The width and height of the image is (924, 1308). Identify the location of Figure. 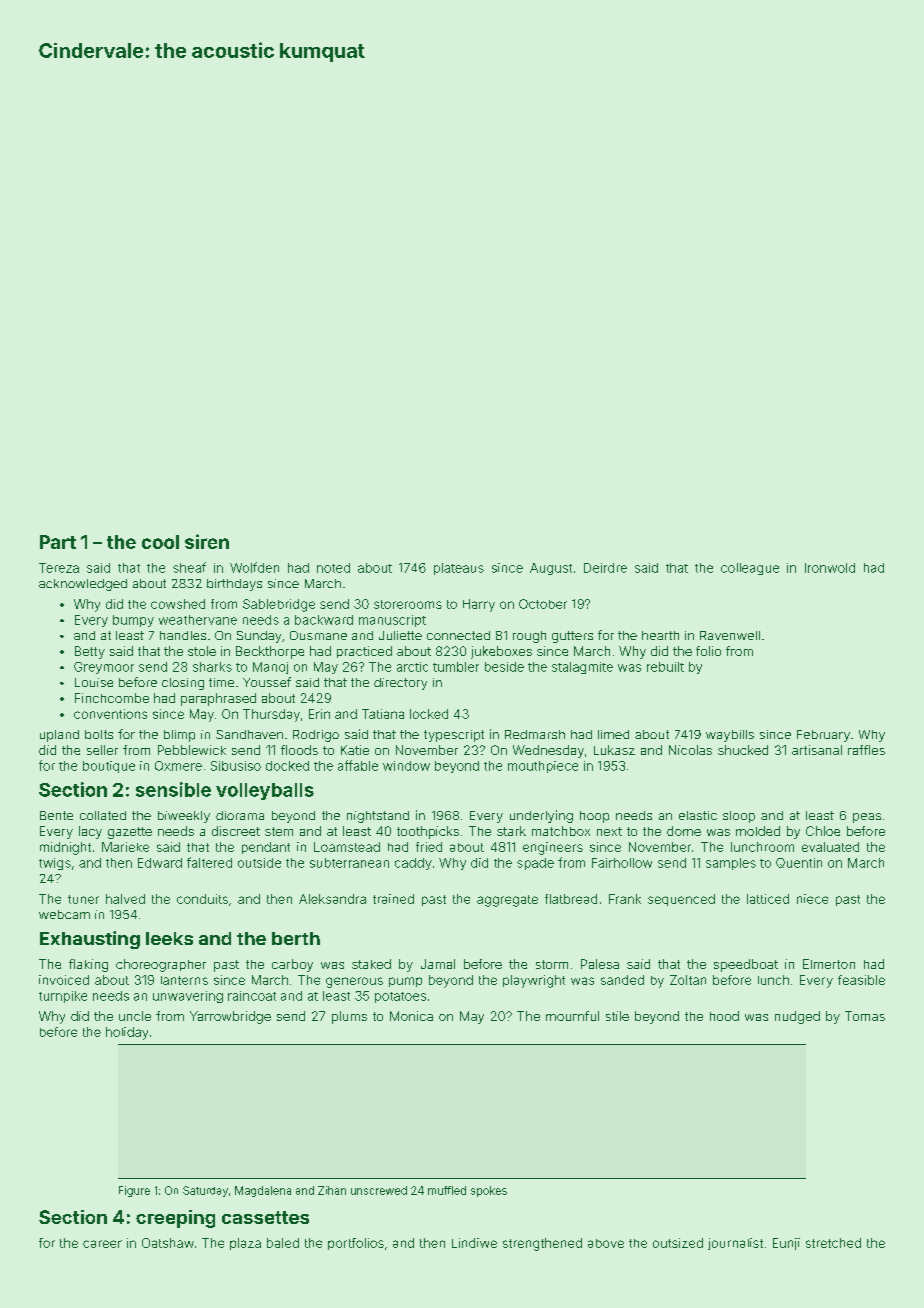
(134, 1191).
